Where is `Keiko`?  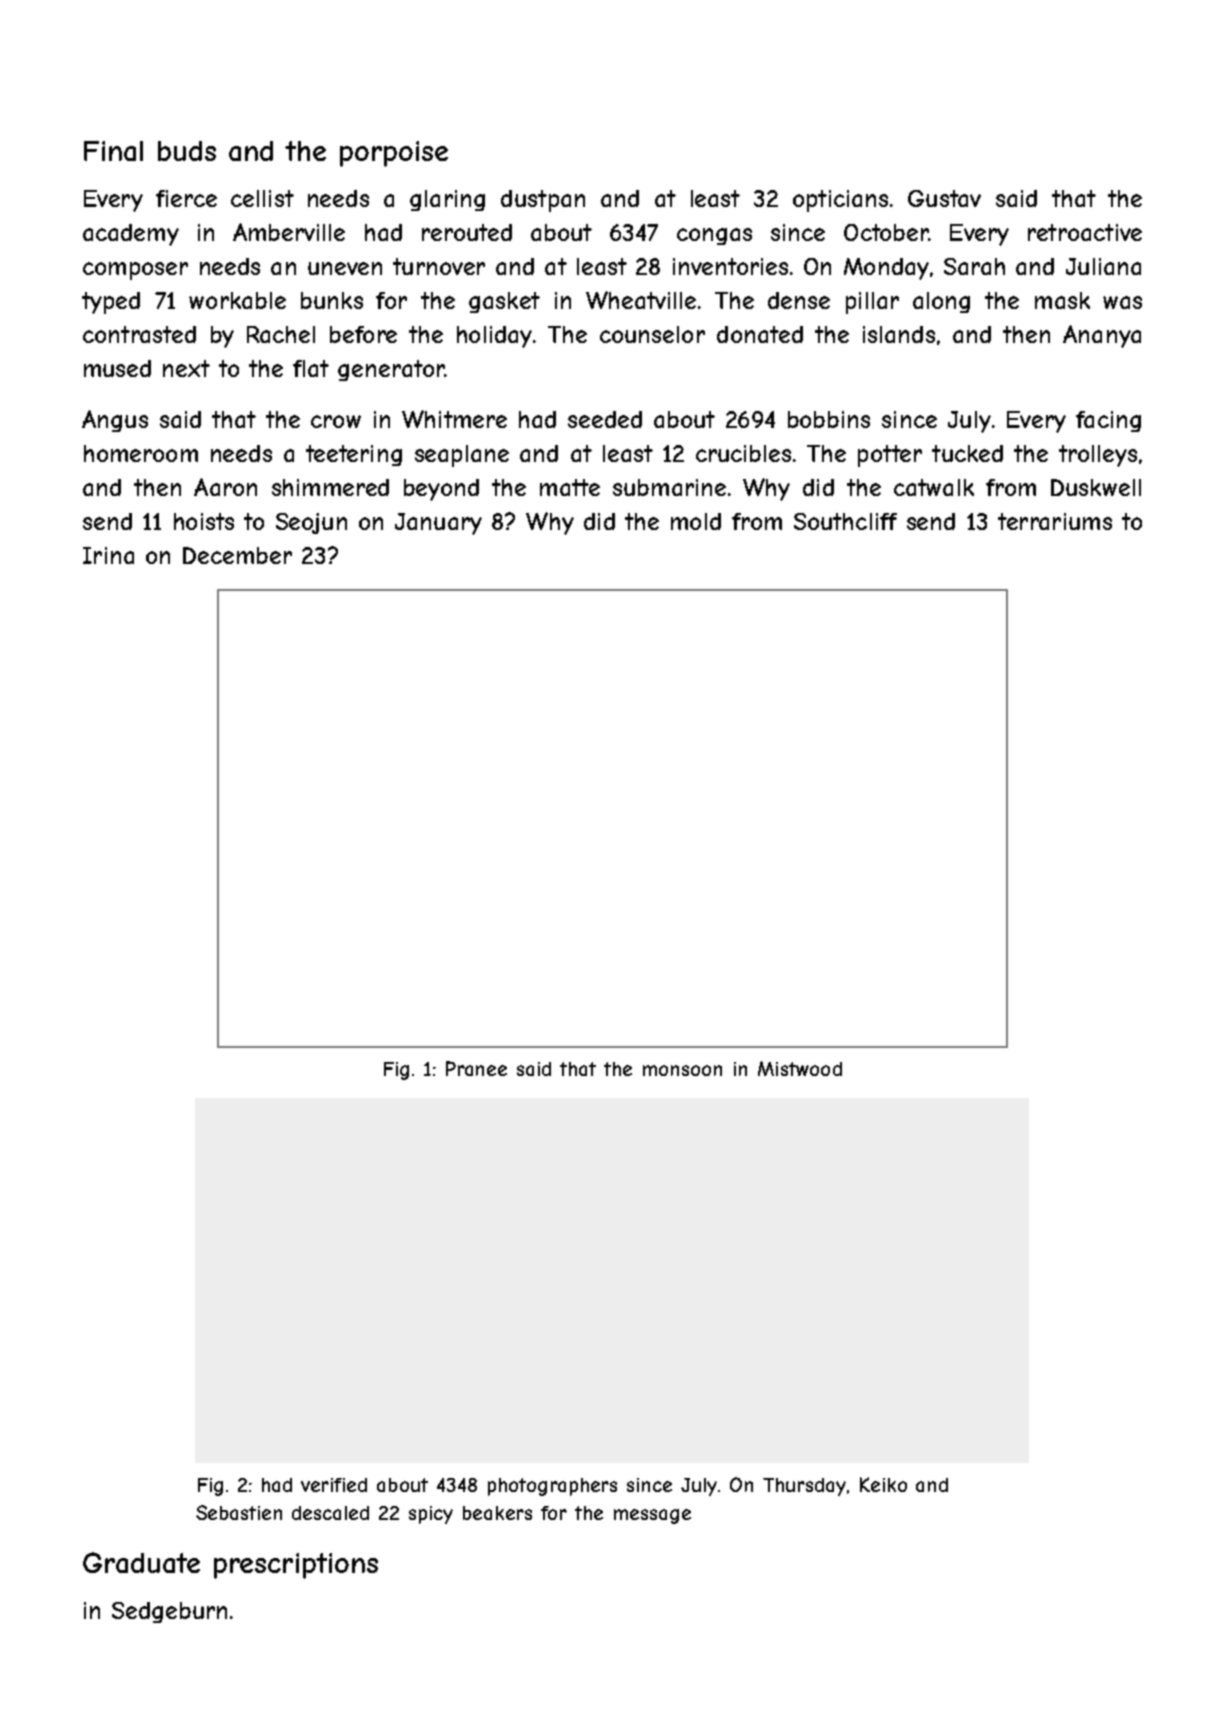 Keiko is located at coordinates (883, 1484).
